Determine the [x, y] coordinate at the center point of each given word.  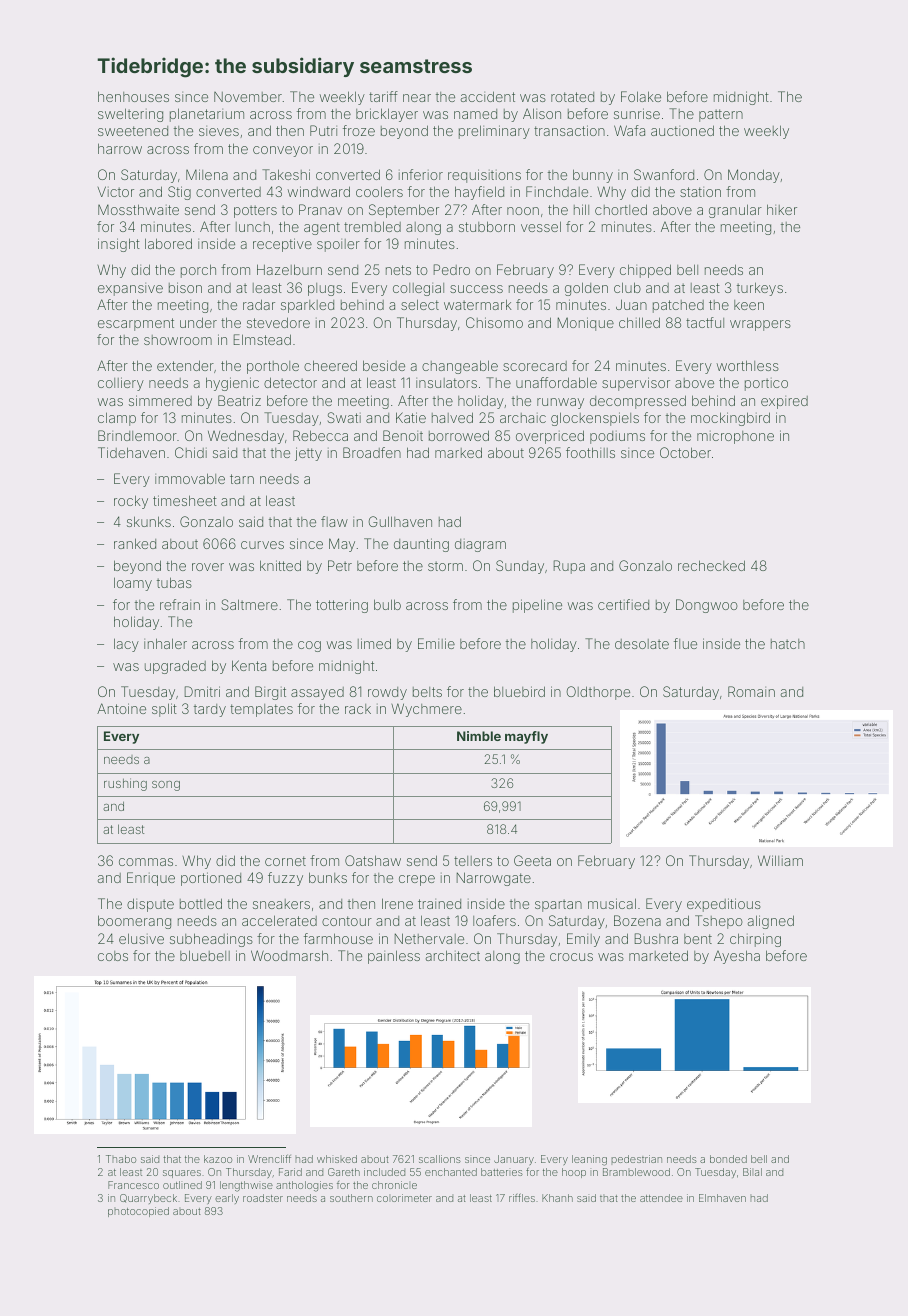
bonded [728, 1159]
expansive [130, 289]
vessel [541, 226]
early [227, 1199]
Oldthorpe [598, 693]
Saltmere [249, 604]
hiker [782, 209]
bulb [387, 604]
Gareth [344, 1172]
